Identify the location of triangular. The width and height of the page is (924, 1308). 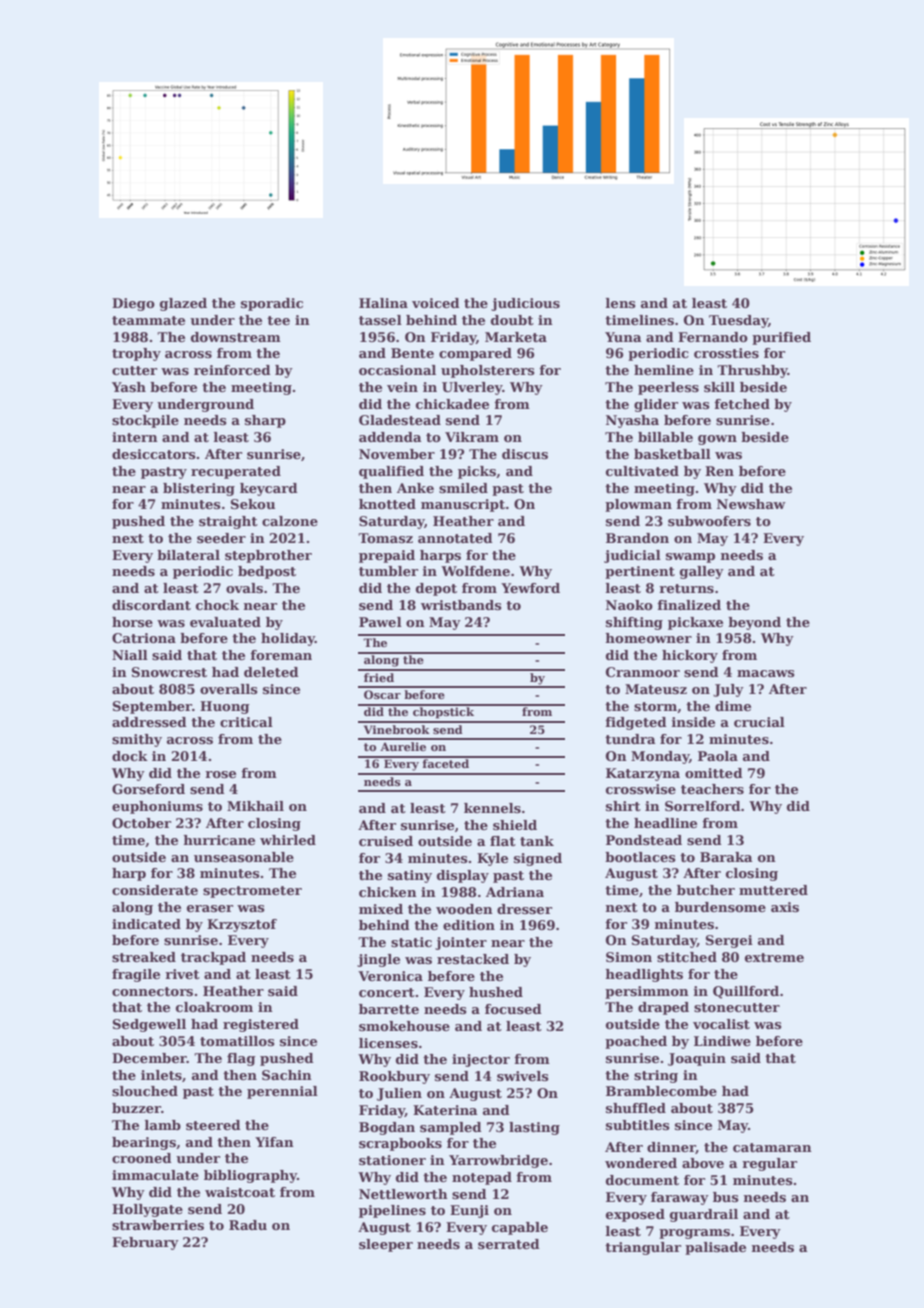
(643, 1248).
